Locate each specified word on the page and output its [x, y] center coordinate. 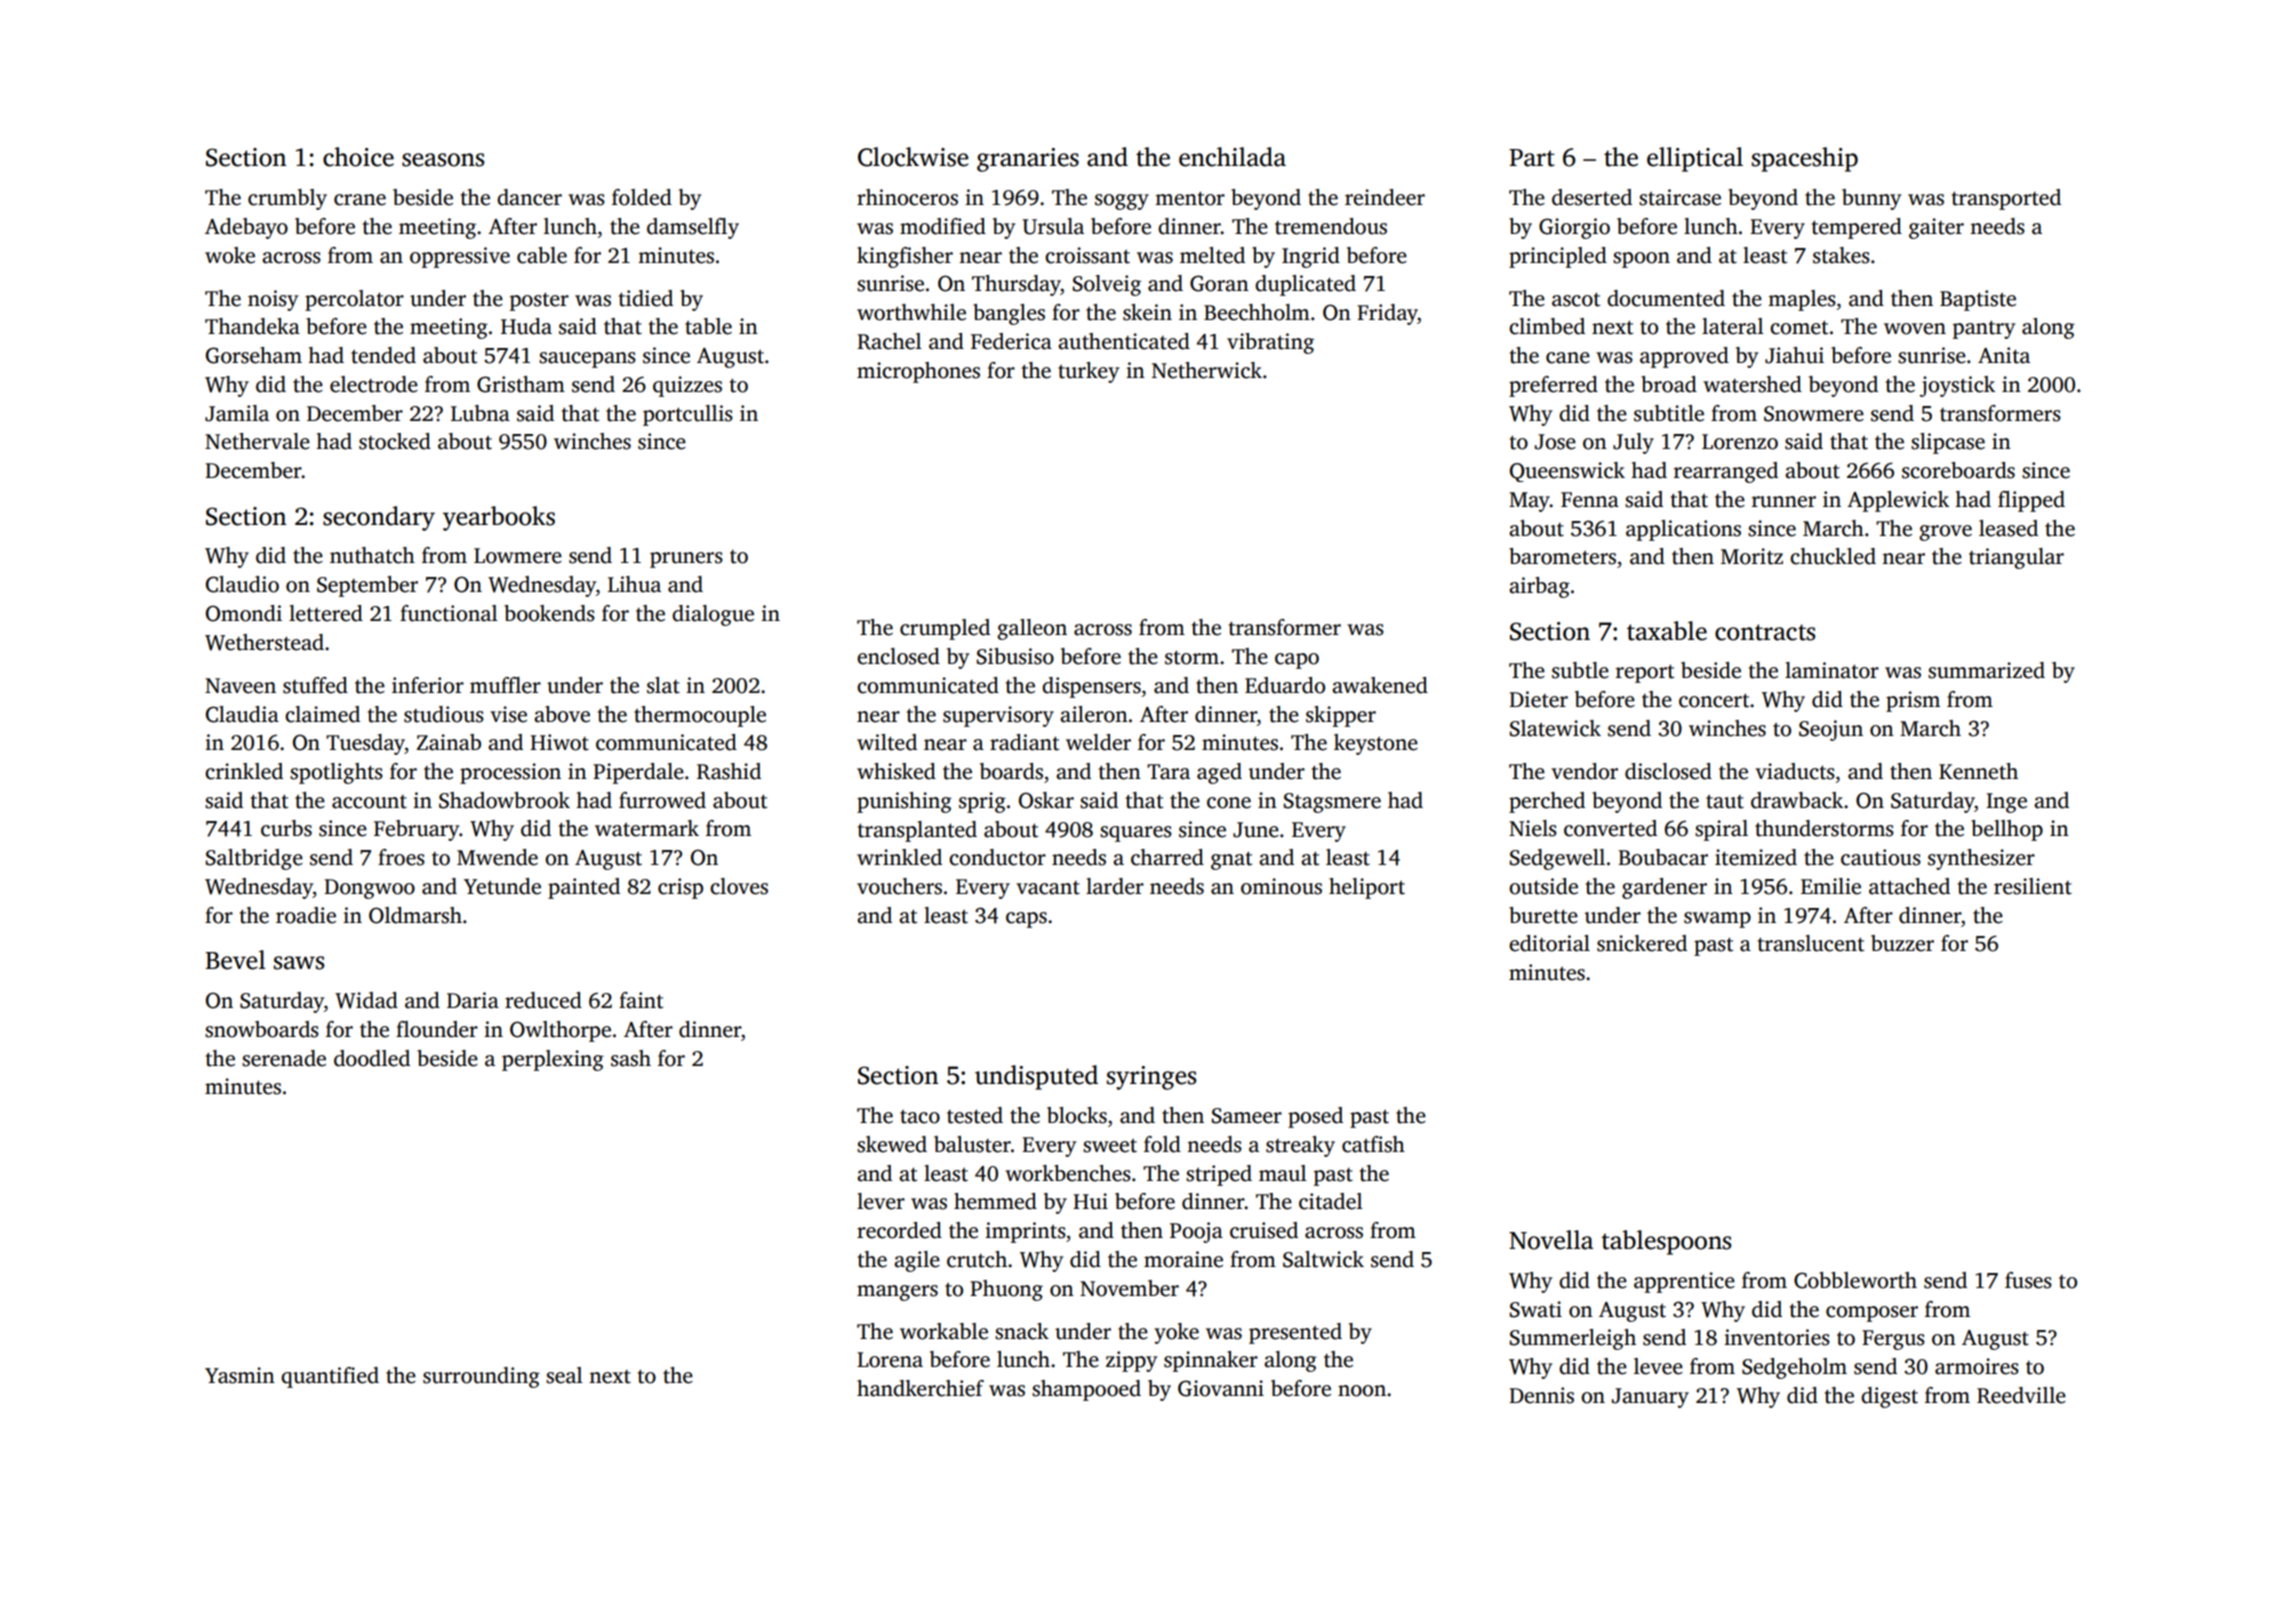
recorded [899, 1230]
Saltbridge [254, 859]
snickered [1642, 943]
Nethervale [257, 441]
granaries [1028, 160]
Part [1532, 158]
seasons [443, 160]
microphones [918, 372]
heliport [1367, 888]
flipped [2031, 501]
